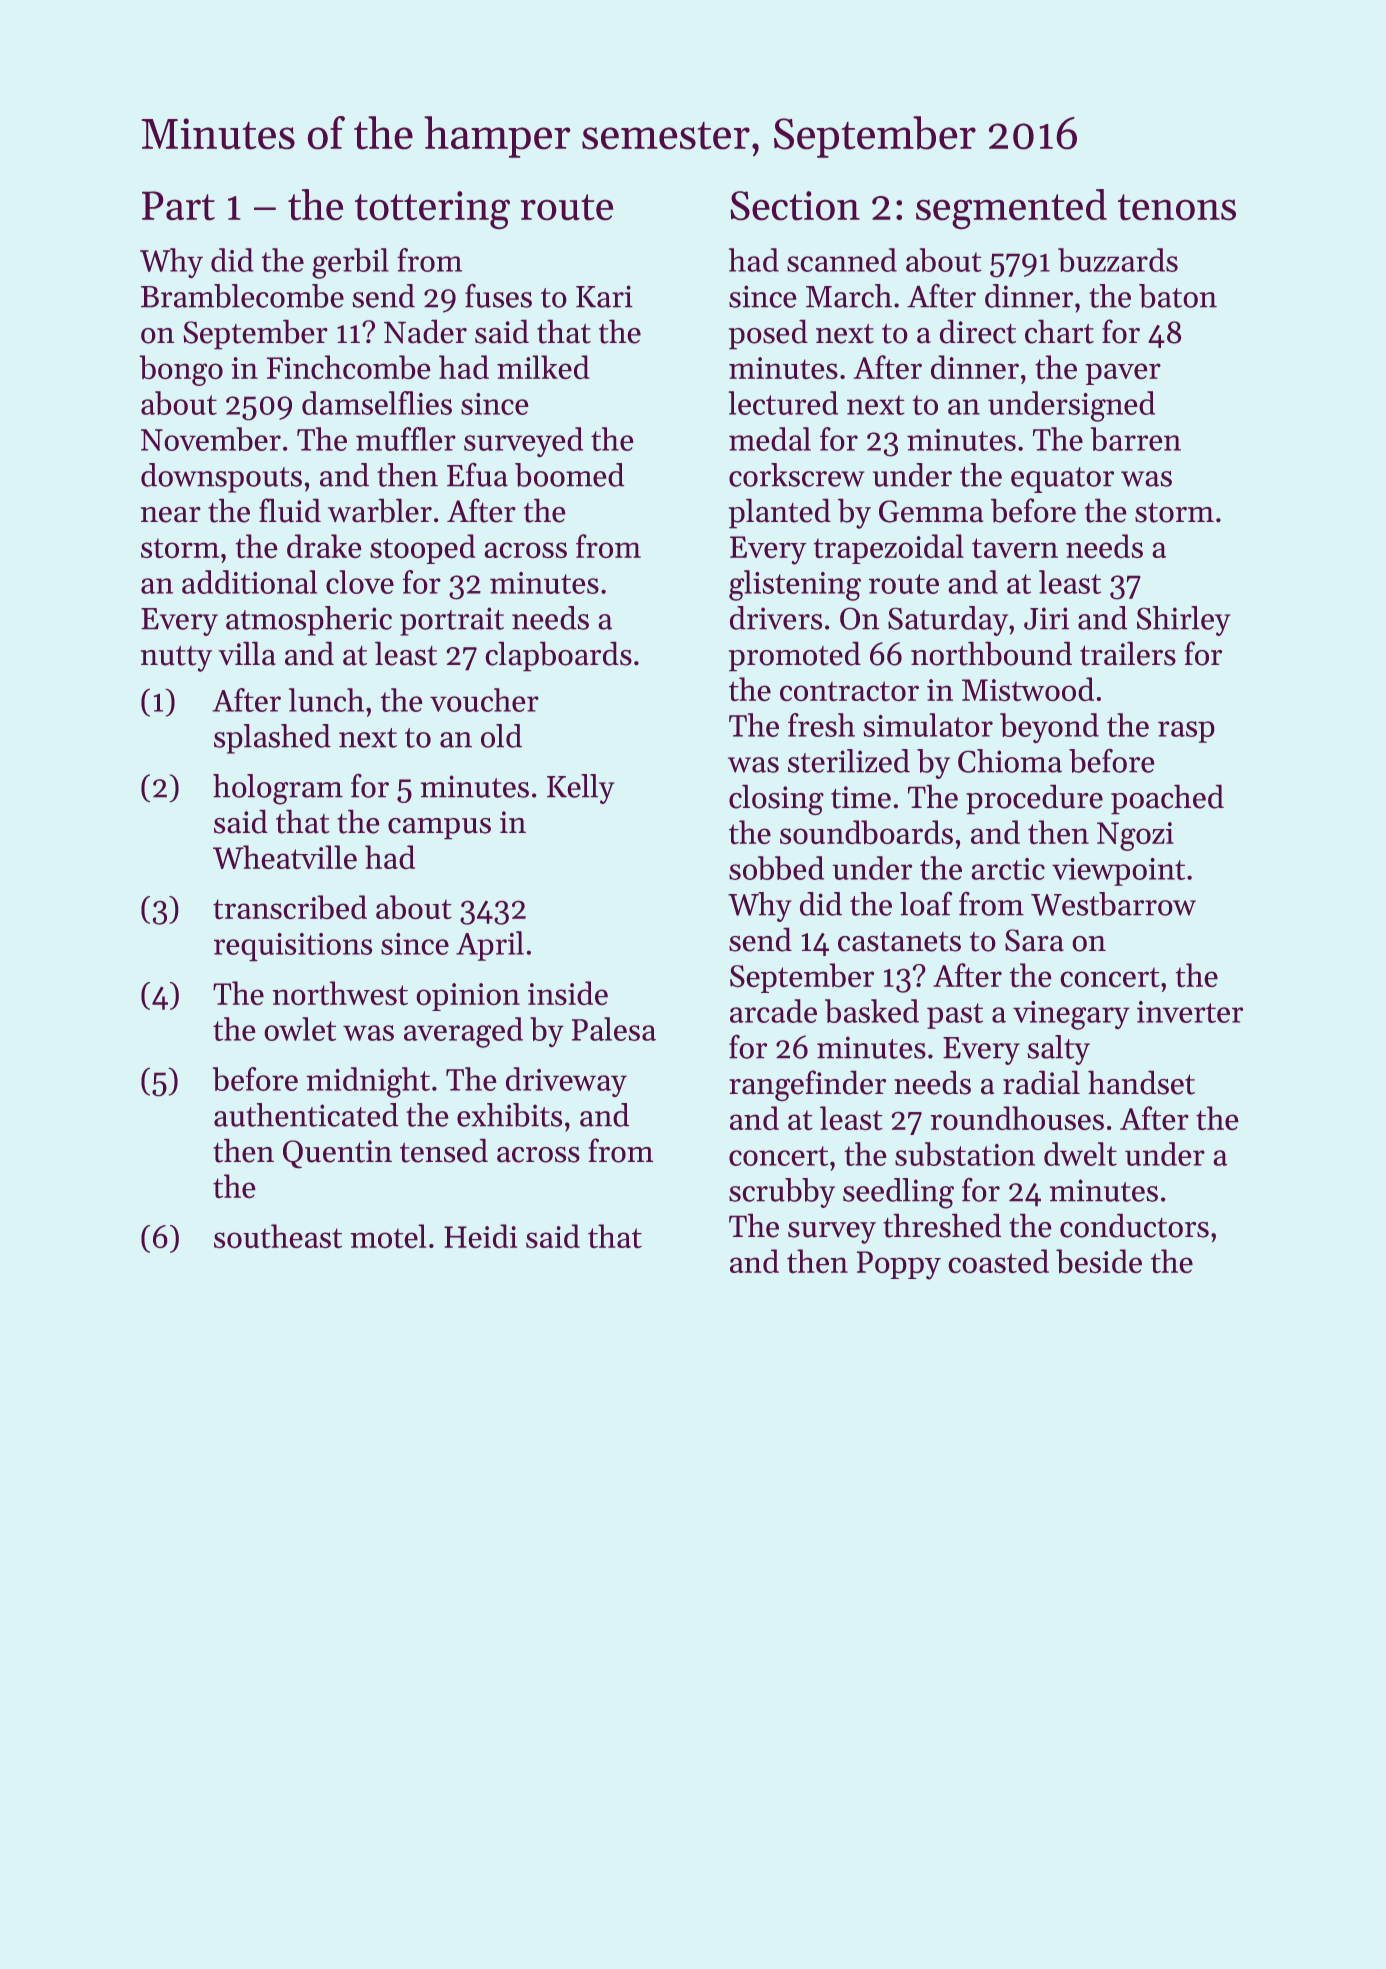 This screenshot has width=1386, height=1969. What do you see at coordinates (1186, 732) in the screenshot?
I see `rasp` at bounding box center [1186, 732].
